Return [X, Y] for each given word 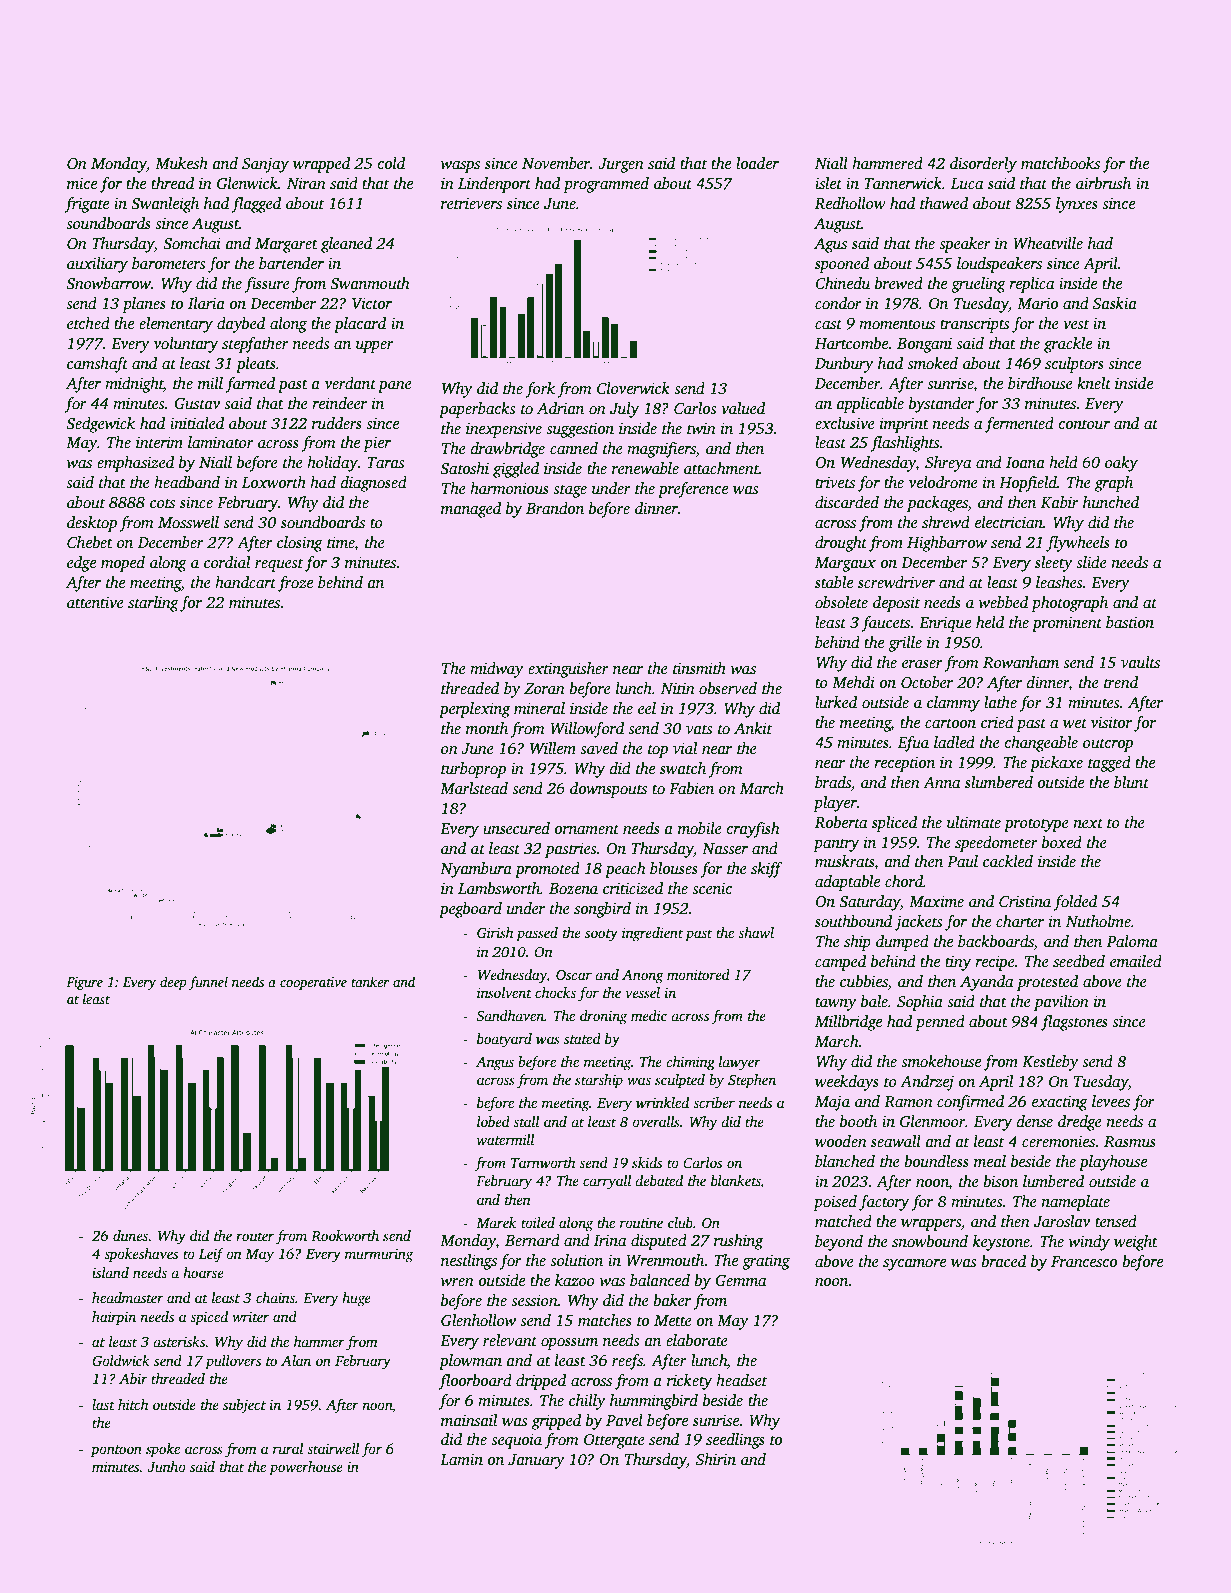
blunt [1131, 782]
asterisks [179, 1341]
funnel [208, 983]
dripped [541, 1382]
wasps [460, 167]
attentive [95, 602]
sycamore [914, 1265]
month [487, 728]
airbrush [1103, 183]
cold [391, 163]
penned [940, 1023]
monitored [698, 974]
